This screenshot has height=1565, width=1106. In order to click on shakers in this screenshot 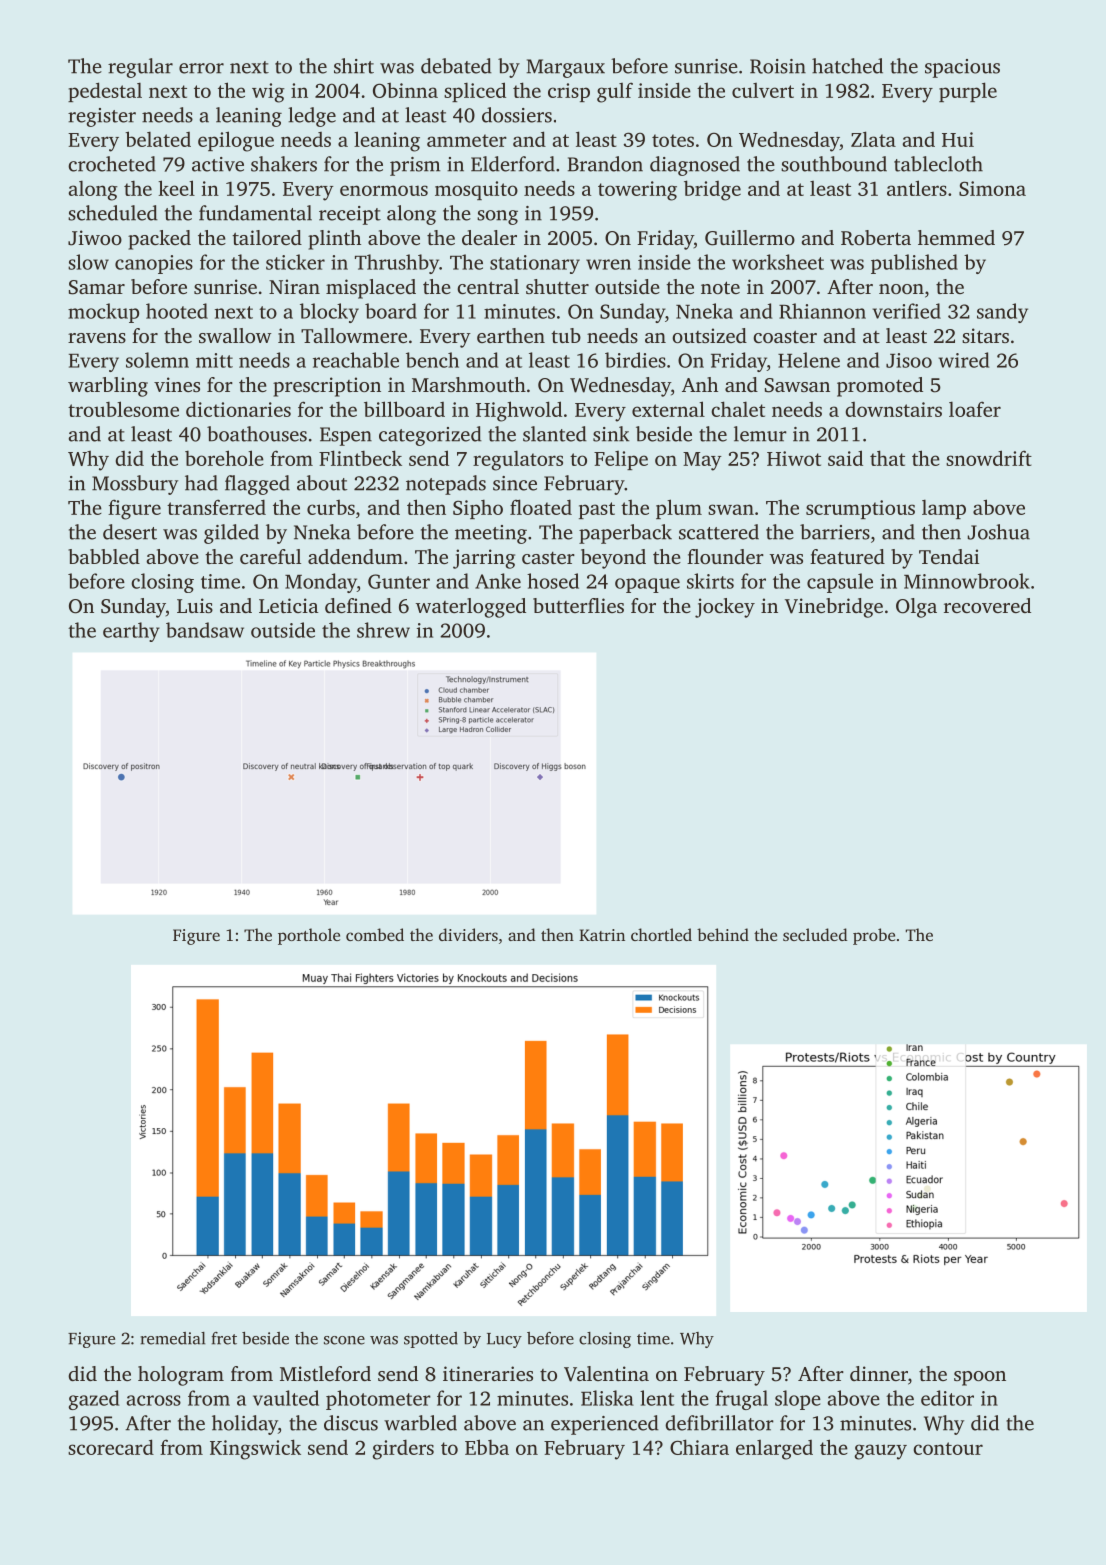, I will do `click(284, 164)`.
